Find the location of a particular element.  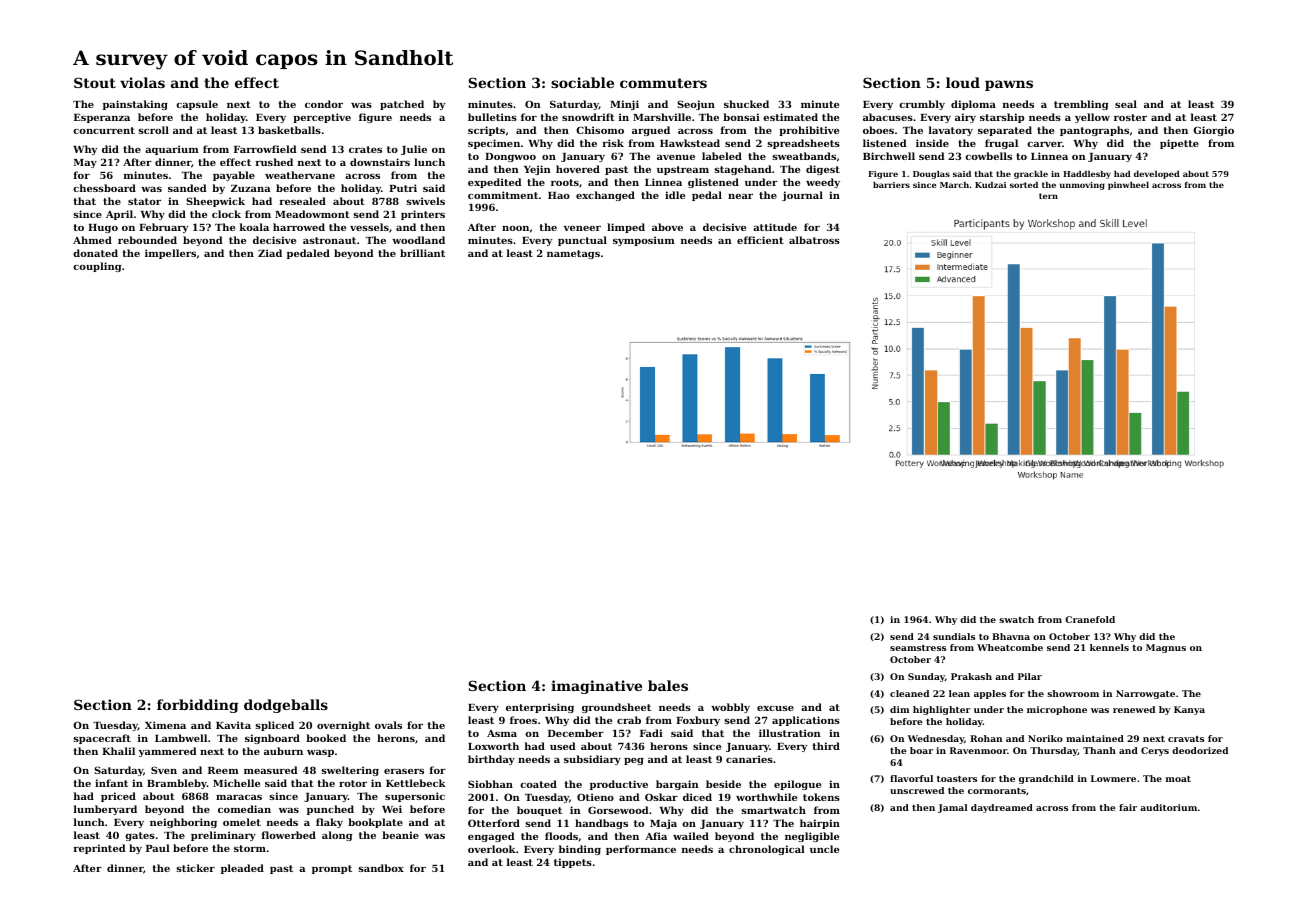

pawns is located at coordinates (1009, 85).
